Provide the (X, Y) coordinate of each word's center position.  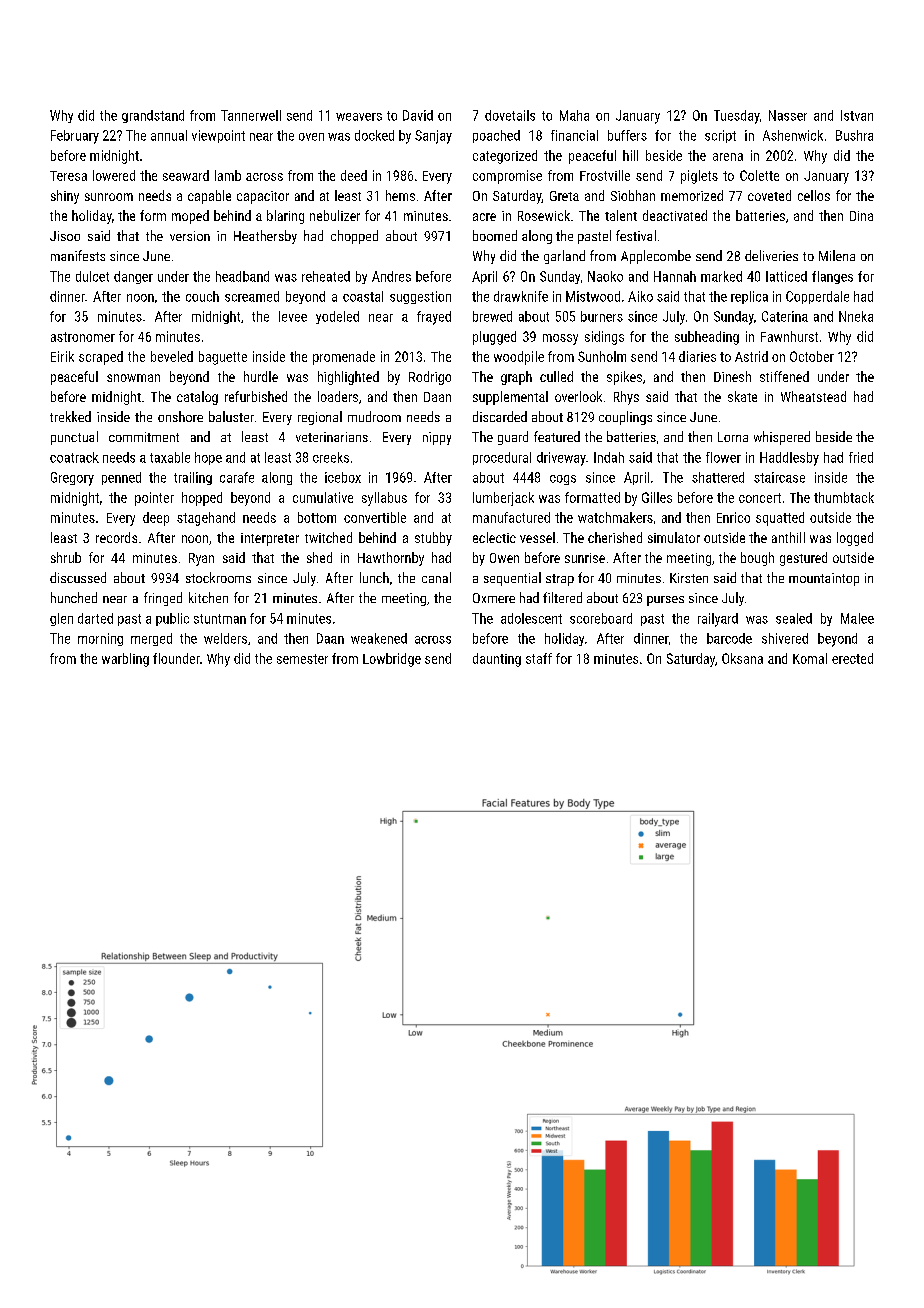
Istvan (857, 115)
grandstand (153, 116)
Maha (574, 115)
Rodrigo (430, 378)
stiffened (784, 376)
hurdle (261, 376)
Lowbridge (392, 660)
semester (302, 659)
